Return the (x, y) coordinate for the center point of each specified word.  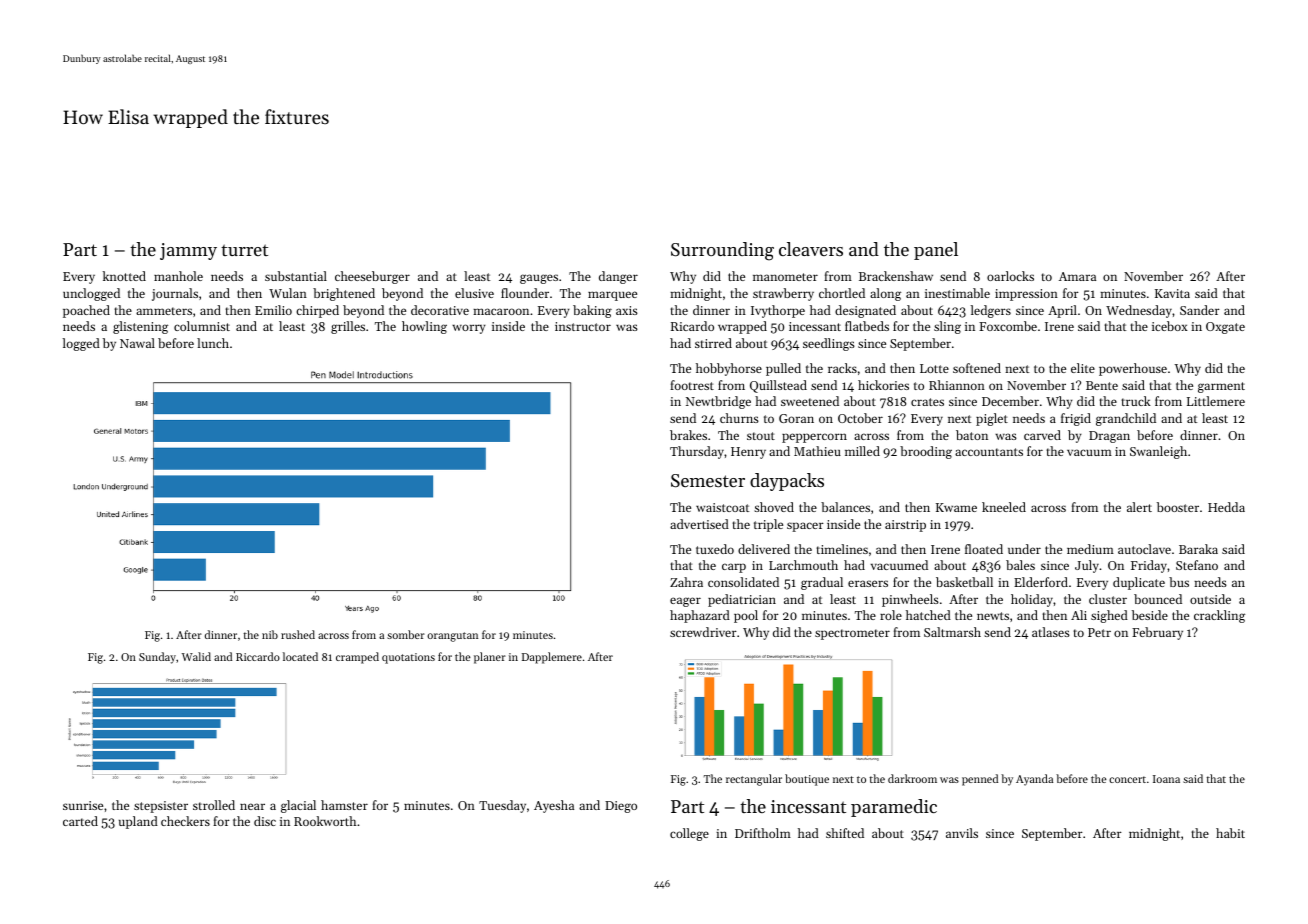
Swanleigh (1158, 452)
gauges (539, 279)
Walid (196, 656)
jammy (188, 251)
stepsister (161, 807)
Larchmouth (803, 565)
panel (936, 251)
